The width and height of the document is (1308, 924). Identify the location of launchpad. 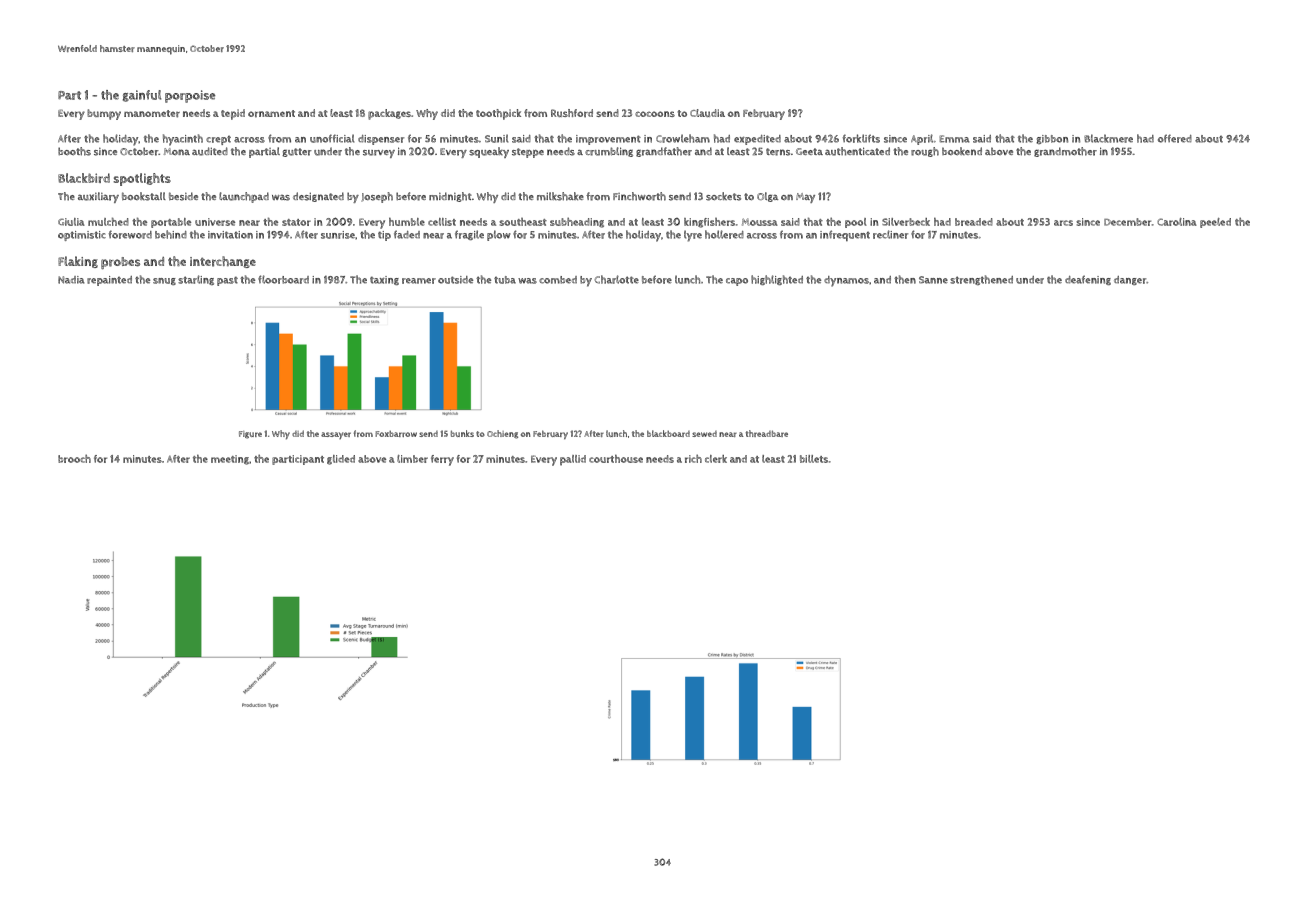
(244, 197).
